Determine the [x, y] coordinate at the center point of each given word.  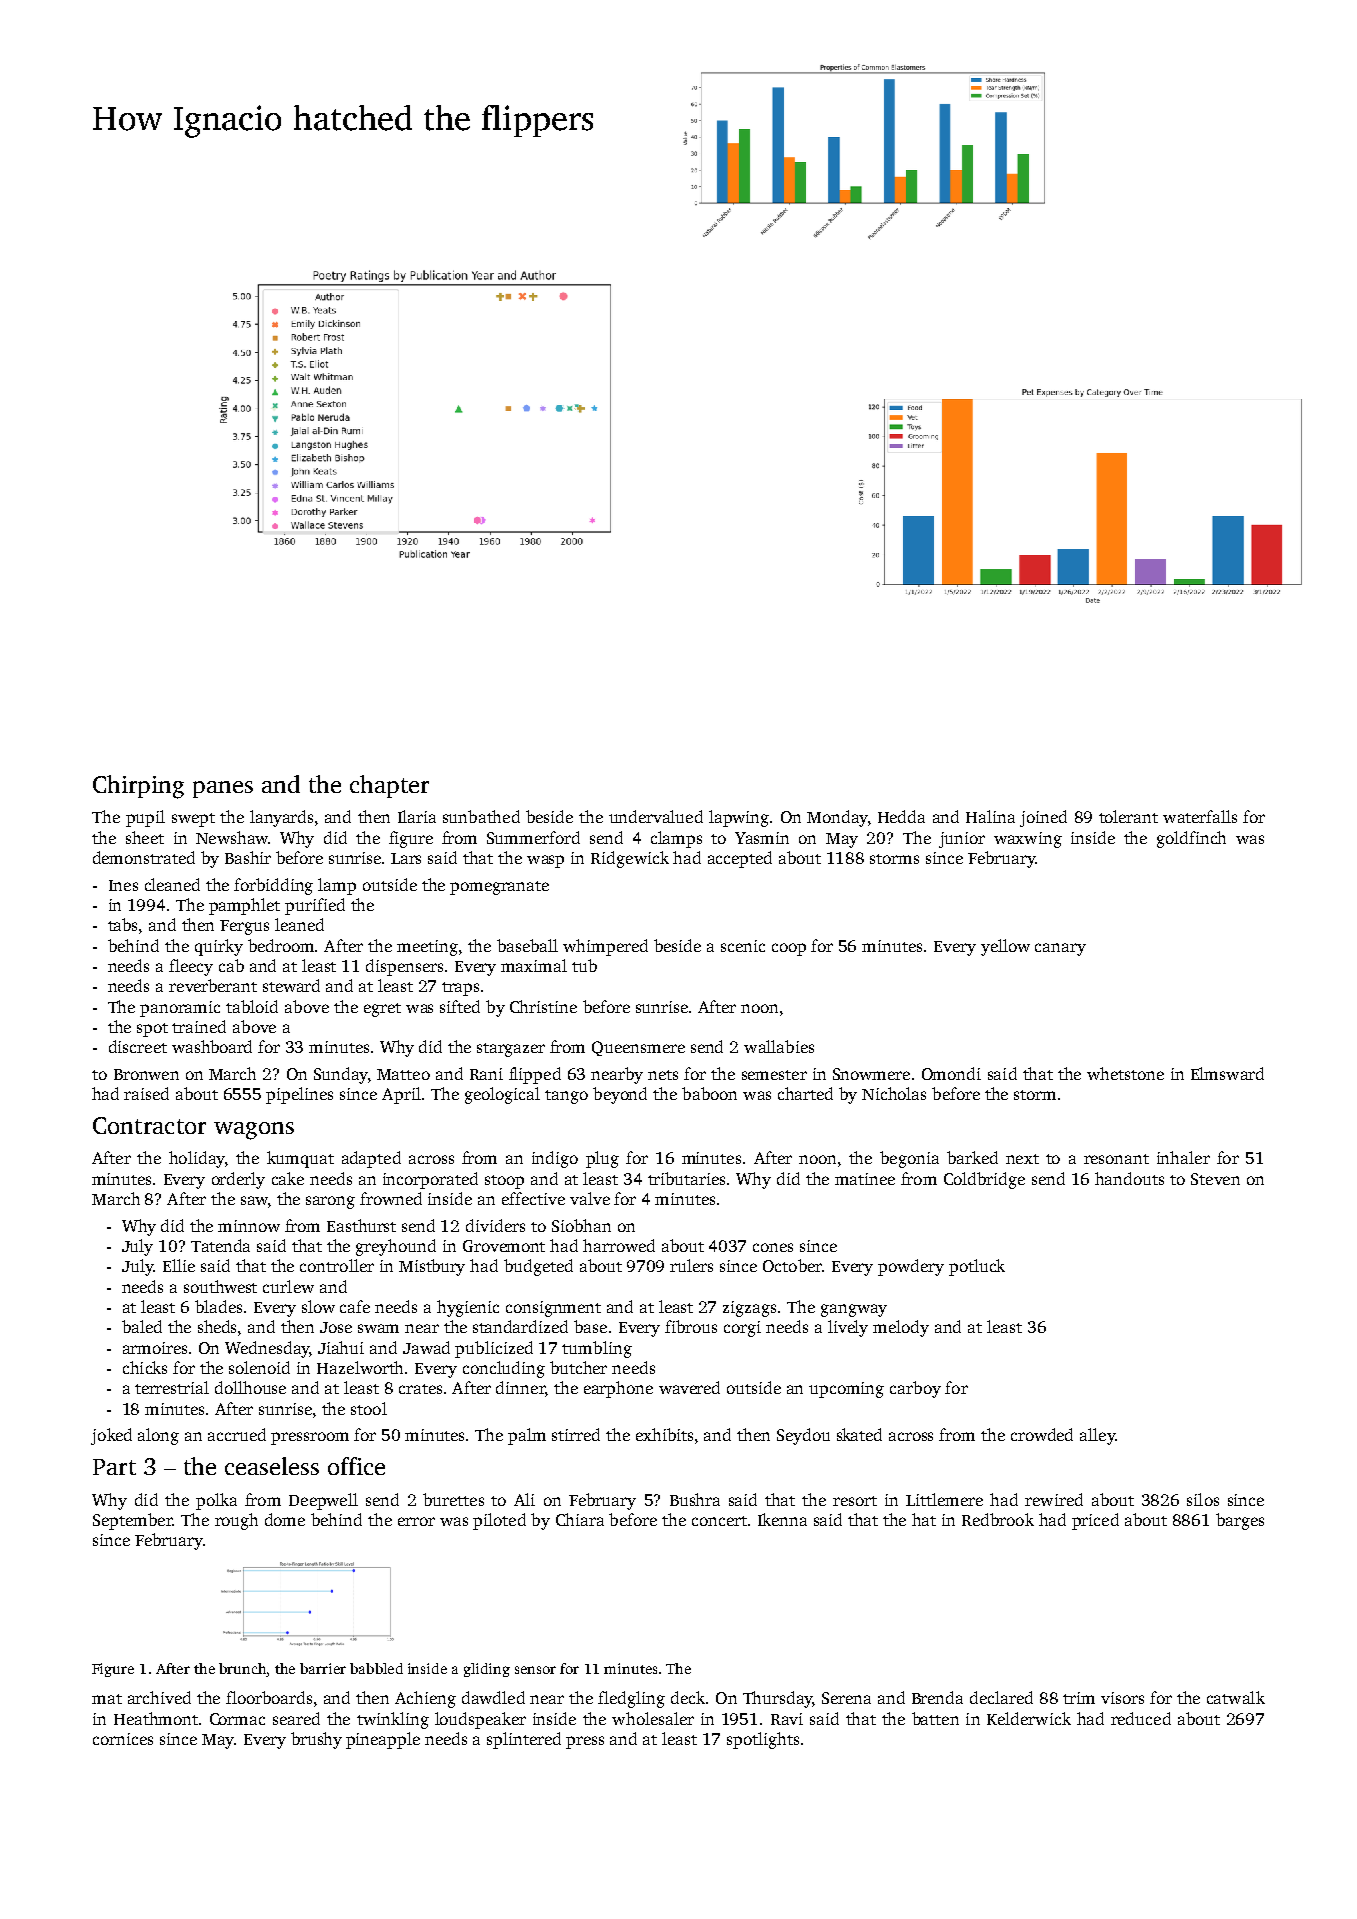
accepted [740, 859]
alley [1098, 1436]
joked [111, 1436]
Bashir [248, 857]
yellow [1005, 947]
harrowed [619, 1245]
